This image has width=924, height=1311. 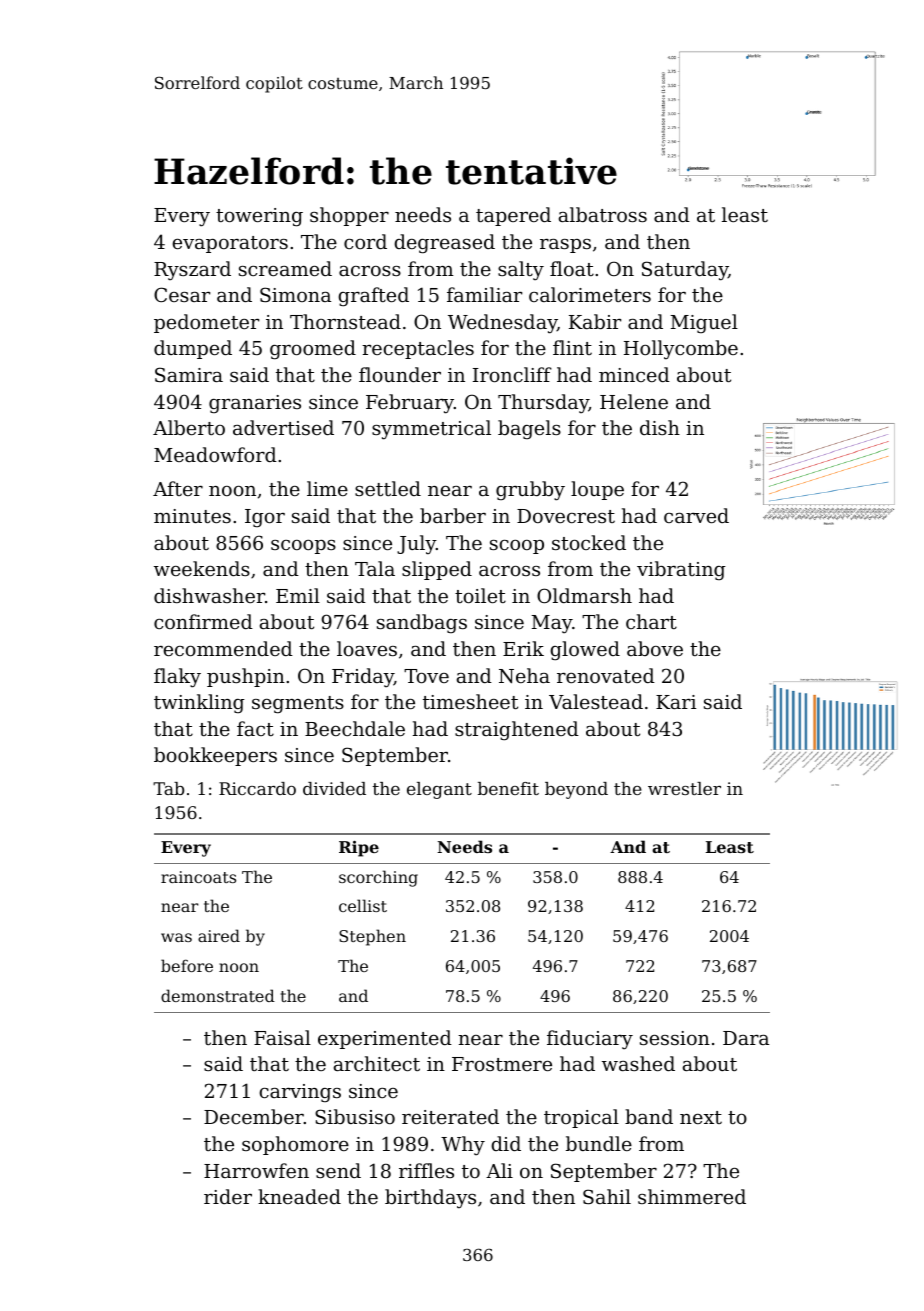 What do you see at coordinates (597, 490) in the image?
I see `loupe` at bounding box center [597, 490].
